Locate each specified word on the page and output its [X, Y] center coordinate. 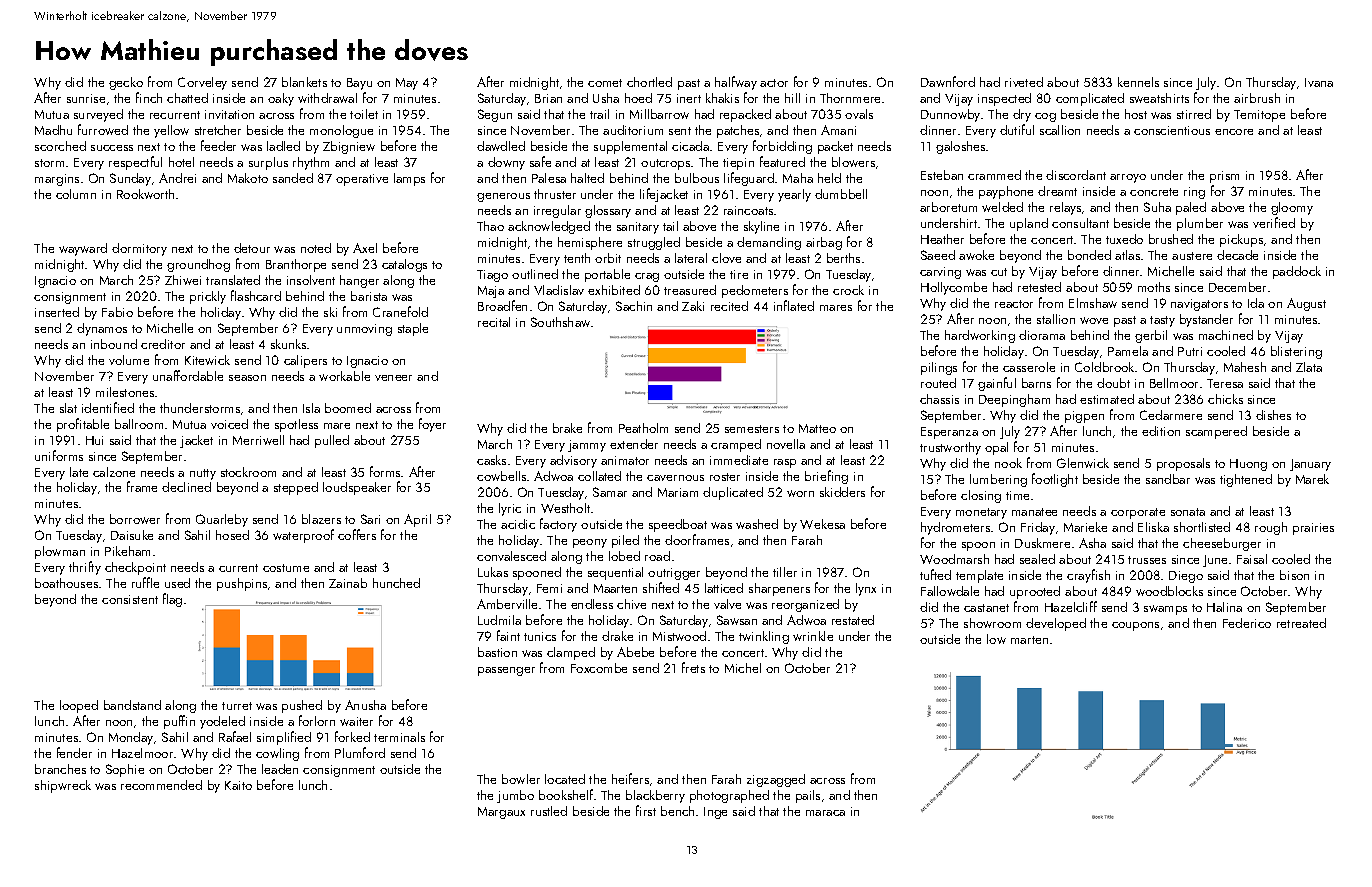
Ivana [1319, 82]
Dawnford [948, 81]
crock [848, 290]
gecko [126, 83]
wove [1094, 320]
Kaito [238, 785]
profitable [83, 425]
